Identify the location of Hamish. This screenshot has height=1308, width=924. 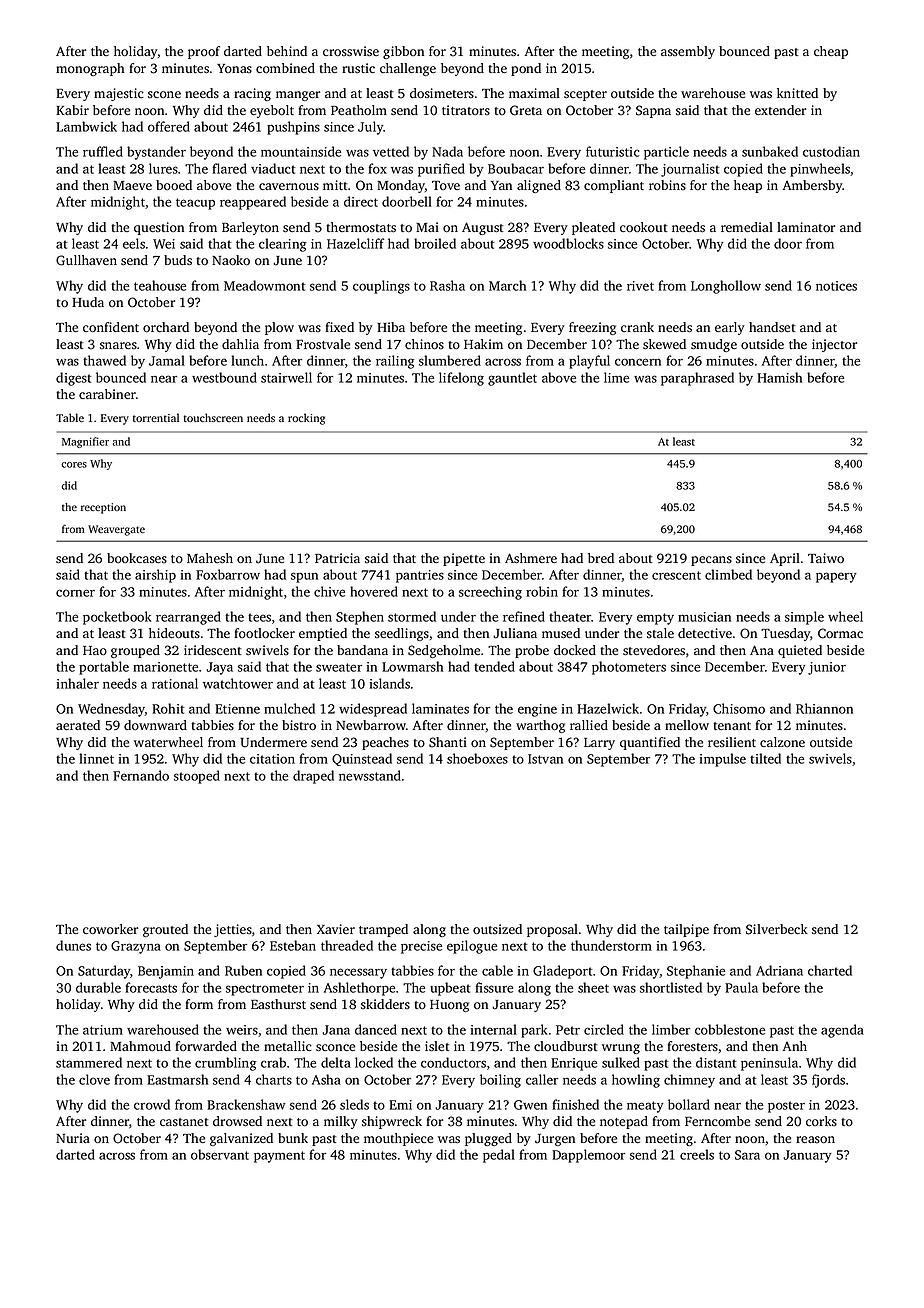
(779, 377).
